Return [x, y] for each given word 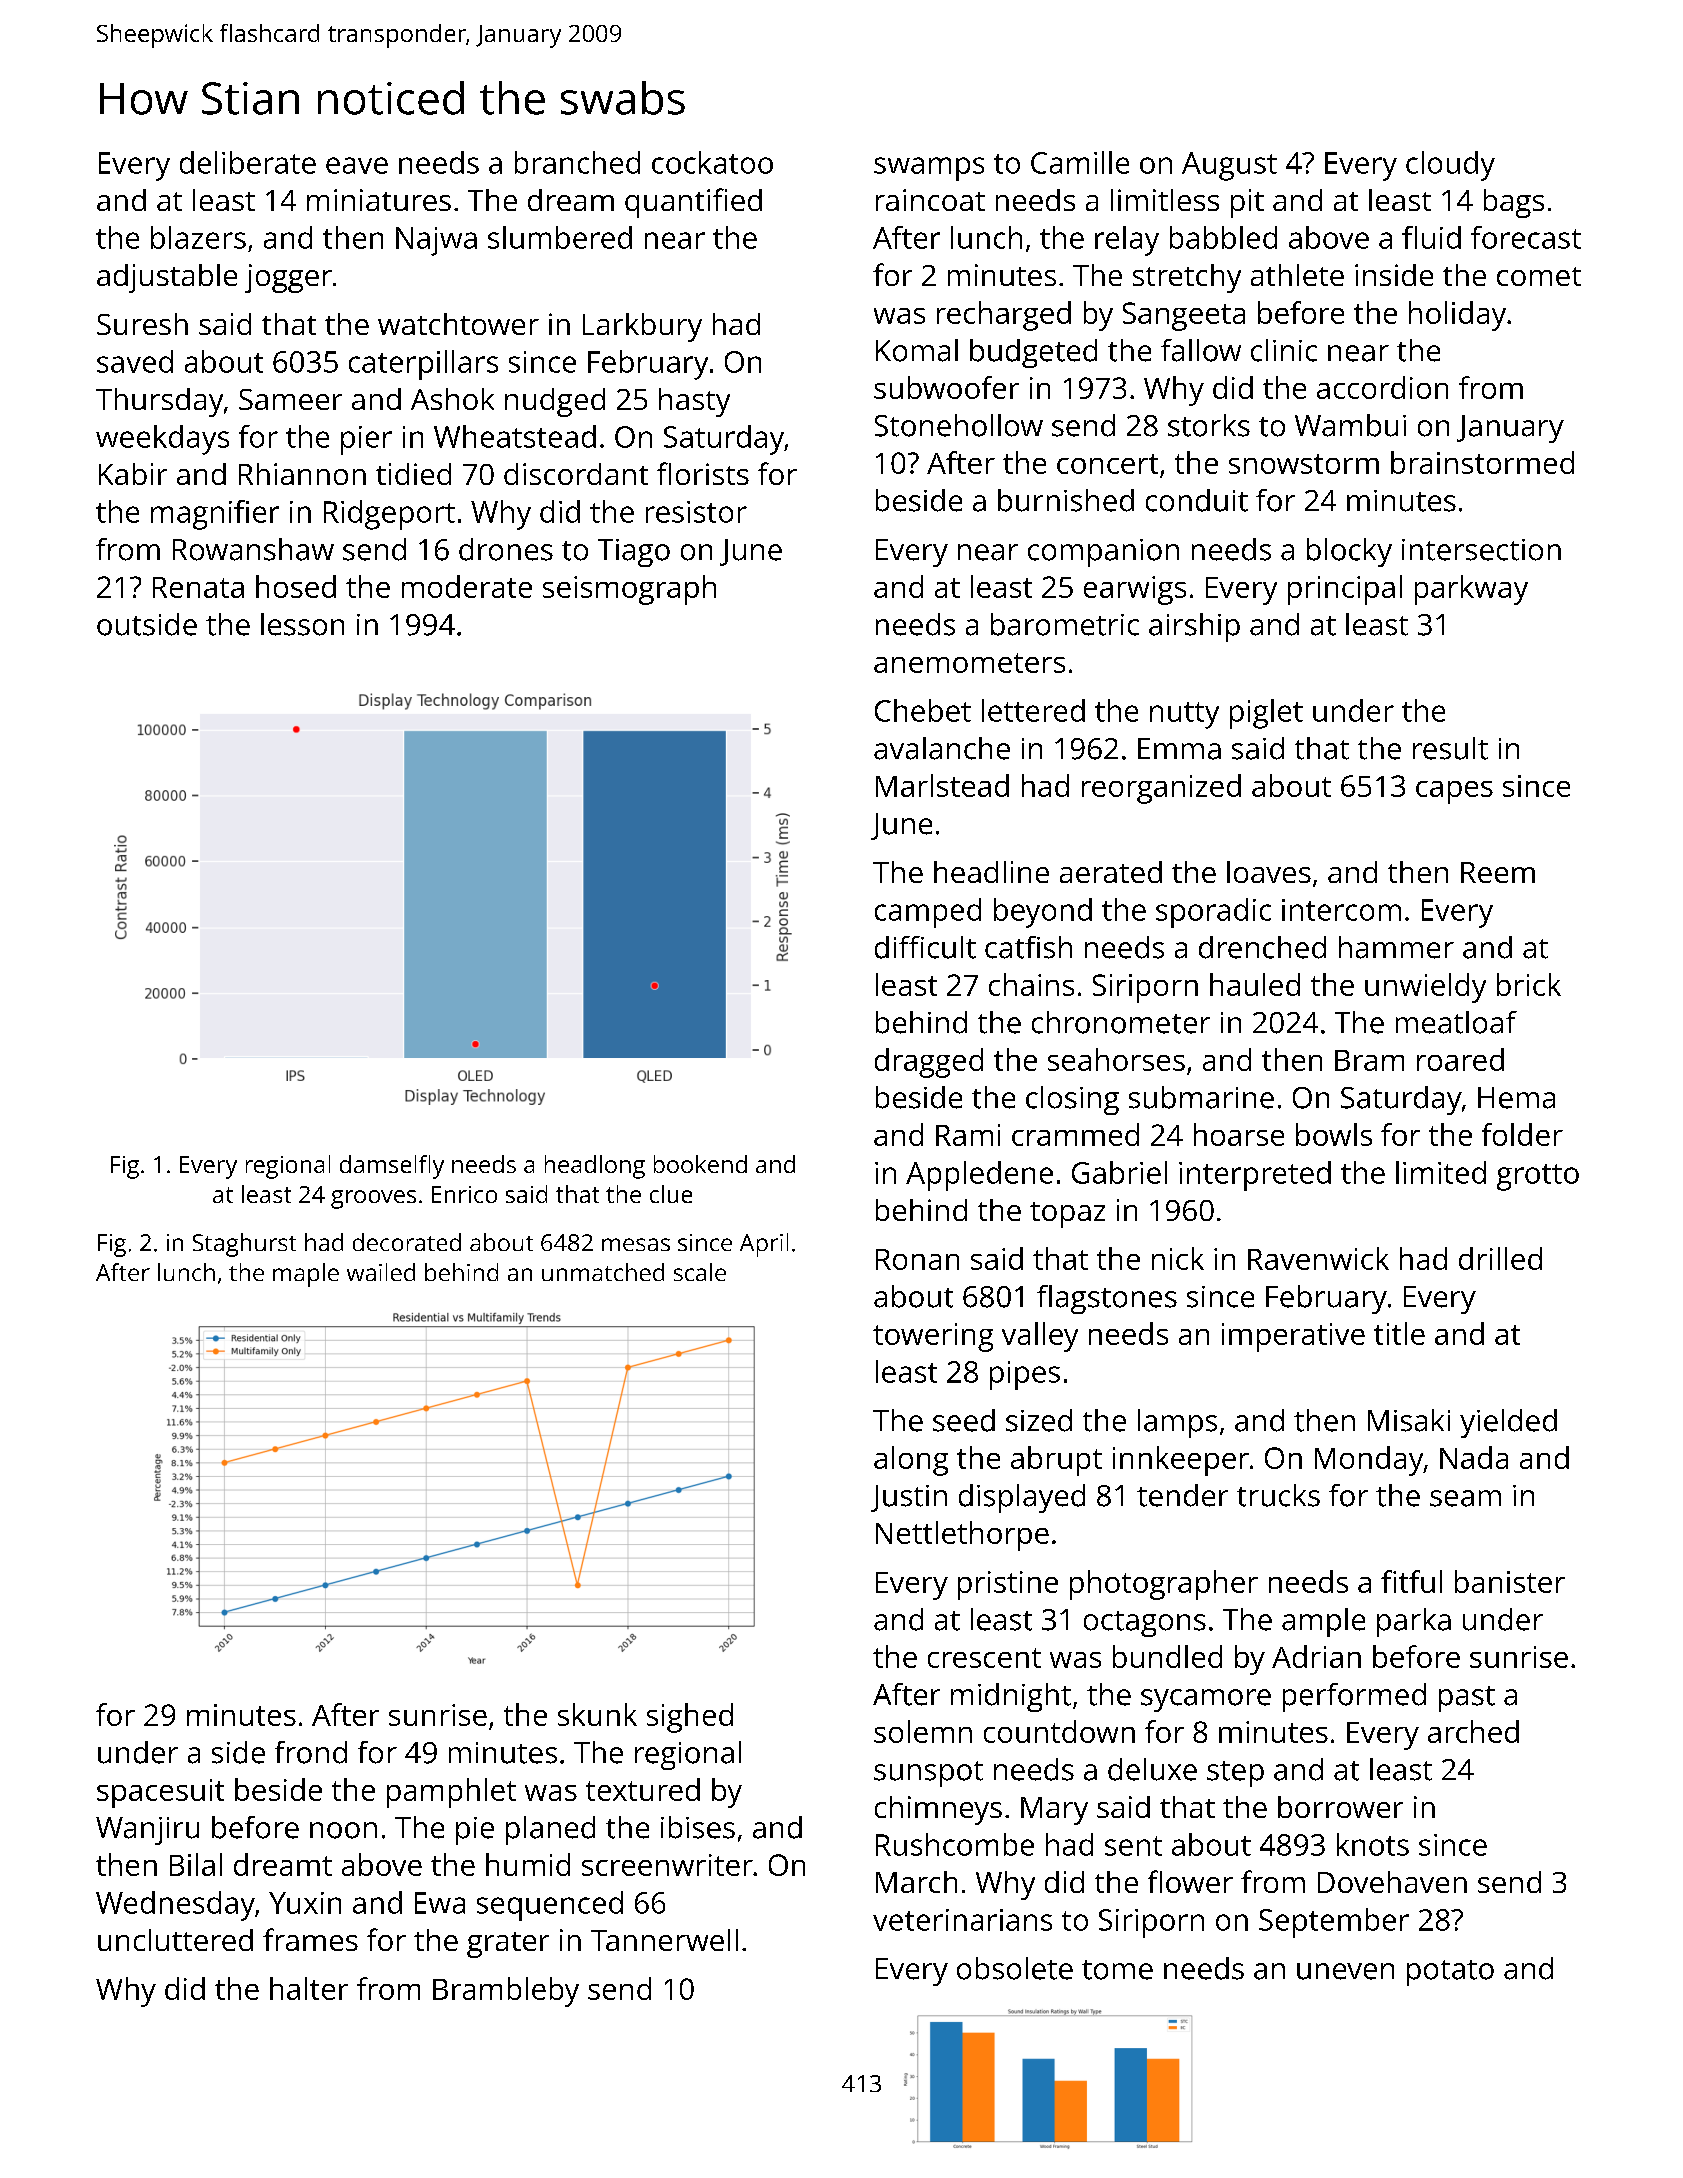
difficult [925, 947]
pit [1247, 203]
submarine [1201, 1097]
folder [1522, 1134]
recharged [1004, 316]
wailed [381, 1272]
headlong [595, 1167]
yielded [1508, 1423]
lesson [302, 624]
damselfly [392, 1167]
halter [309, 1988]
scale [700, 1272]
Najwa [436, 241]
